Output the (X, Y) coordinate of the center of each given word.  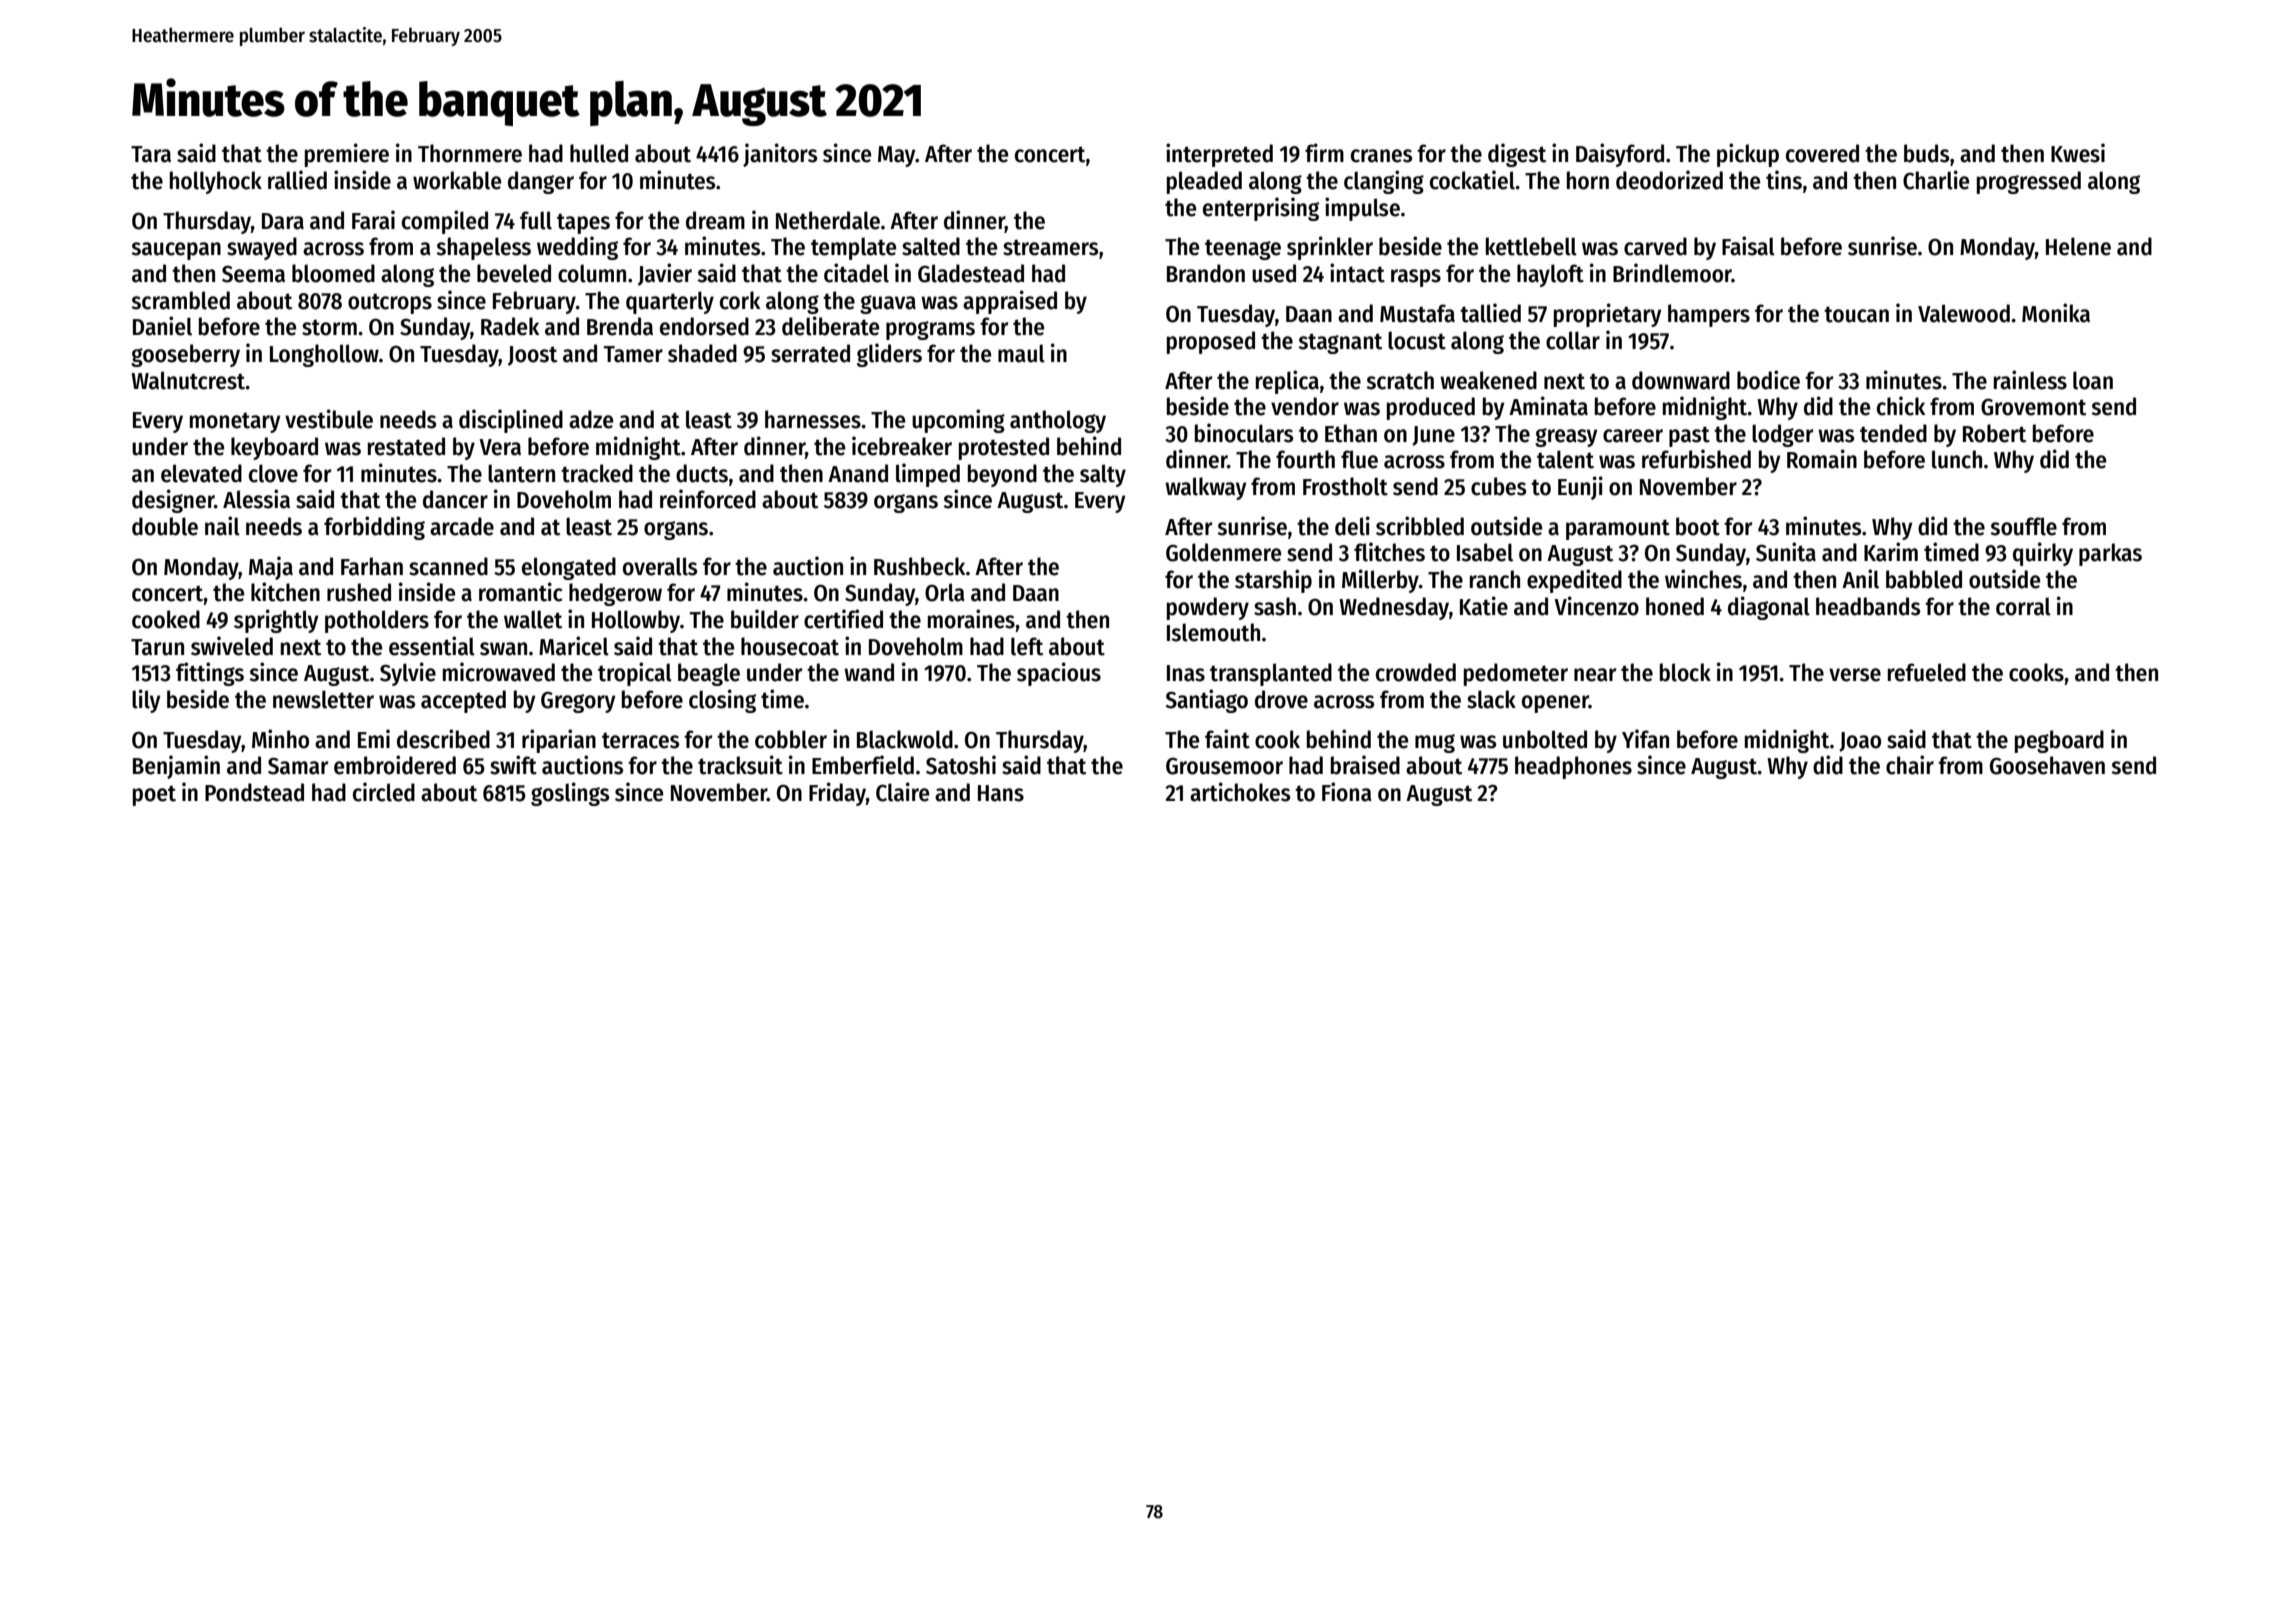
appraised (1010, 302)
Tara (151, 154)
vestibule (329, 419)
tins (1784, 180)
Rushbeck (920, 566)
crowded (1416, 672)
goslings (570, 794)
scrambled (180, 300)
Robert (1994, 433)
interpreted (1219, 155)
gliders (889, 355)
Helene (2078, 246)
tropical (635, 674)
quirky (2043, 554)
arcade (462, 526)
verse (1855, 675)
